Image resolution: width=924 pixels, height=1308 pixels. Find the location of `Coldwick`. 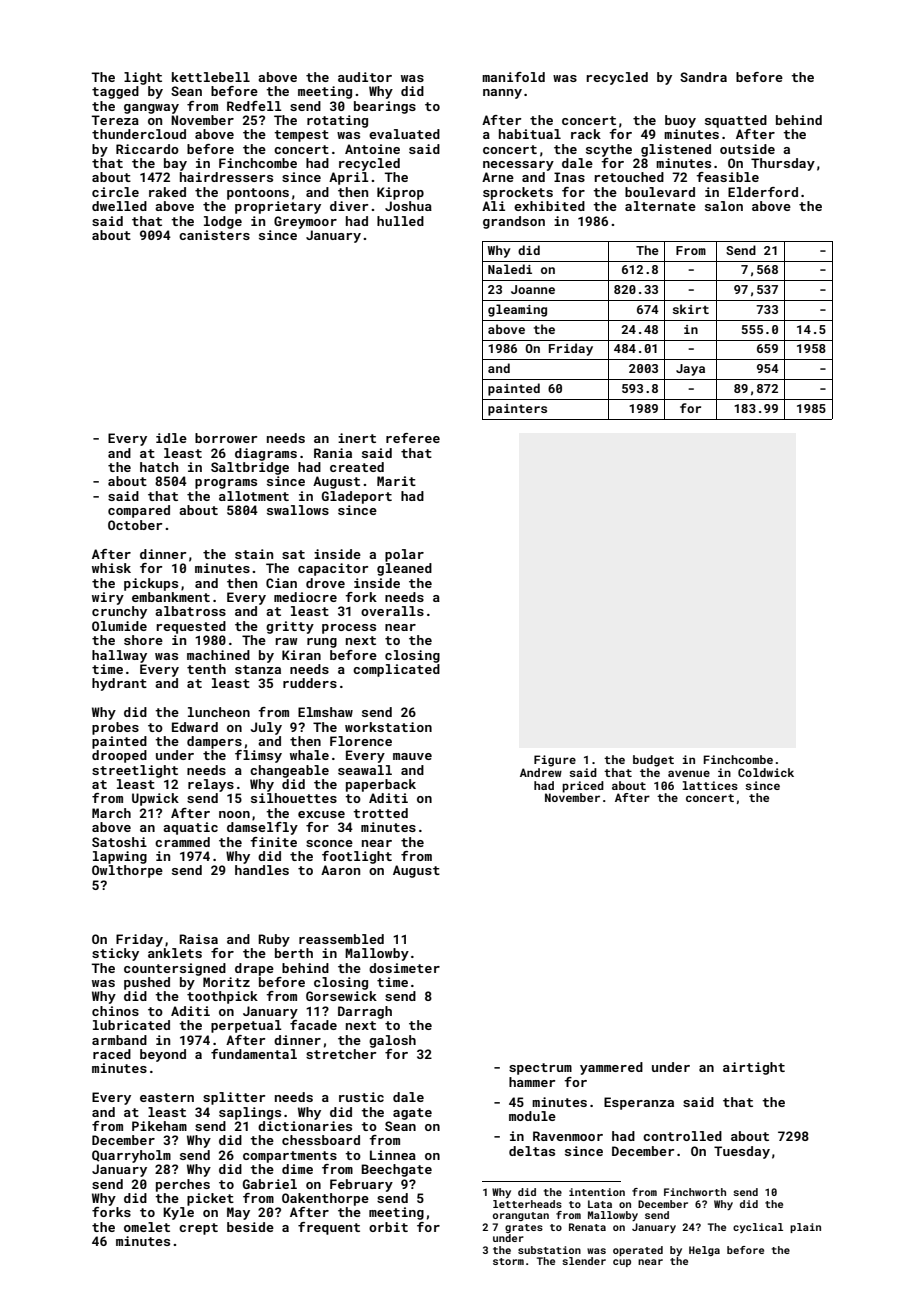

Coldwick is located at coordinates (766, 772).
